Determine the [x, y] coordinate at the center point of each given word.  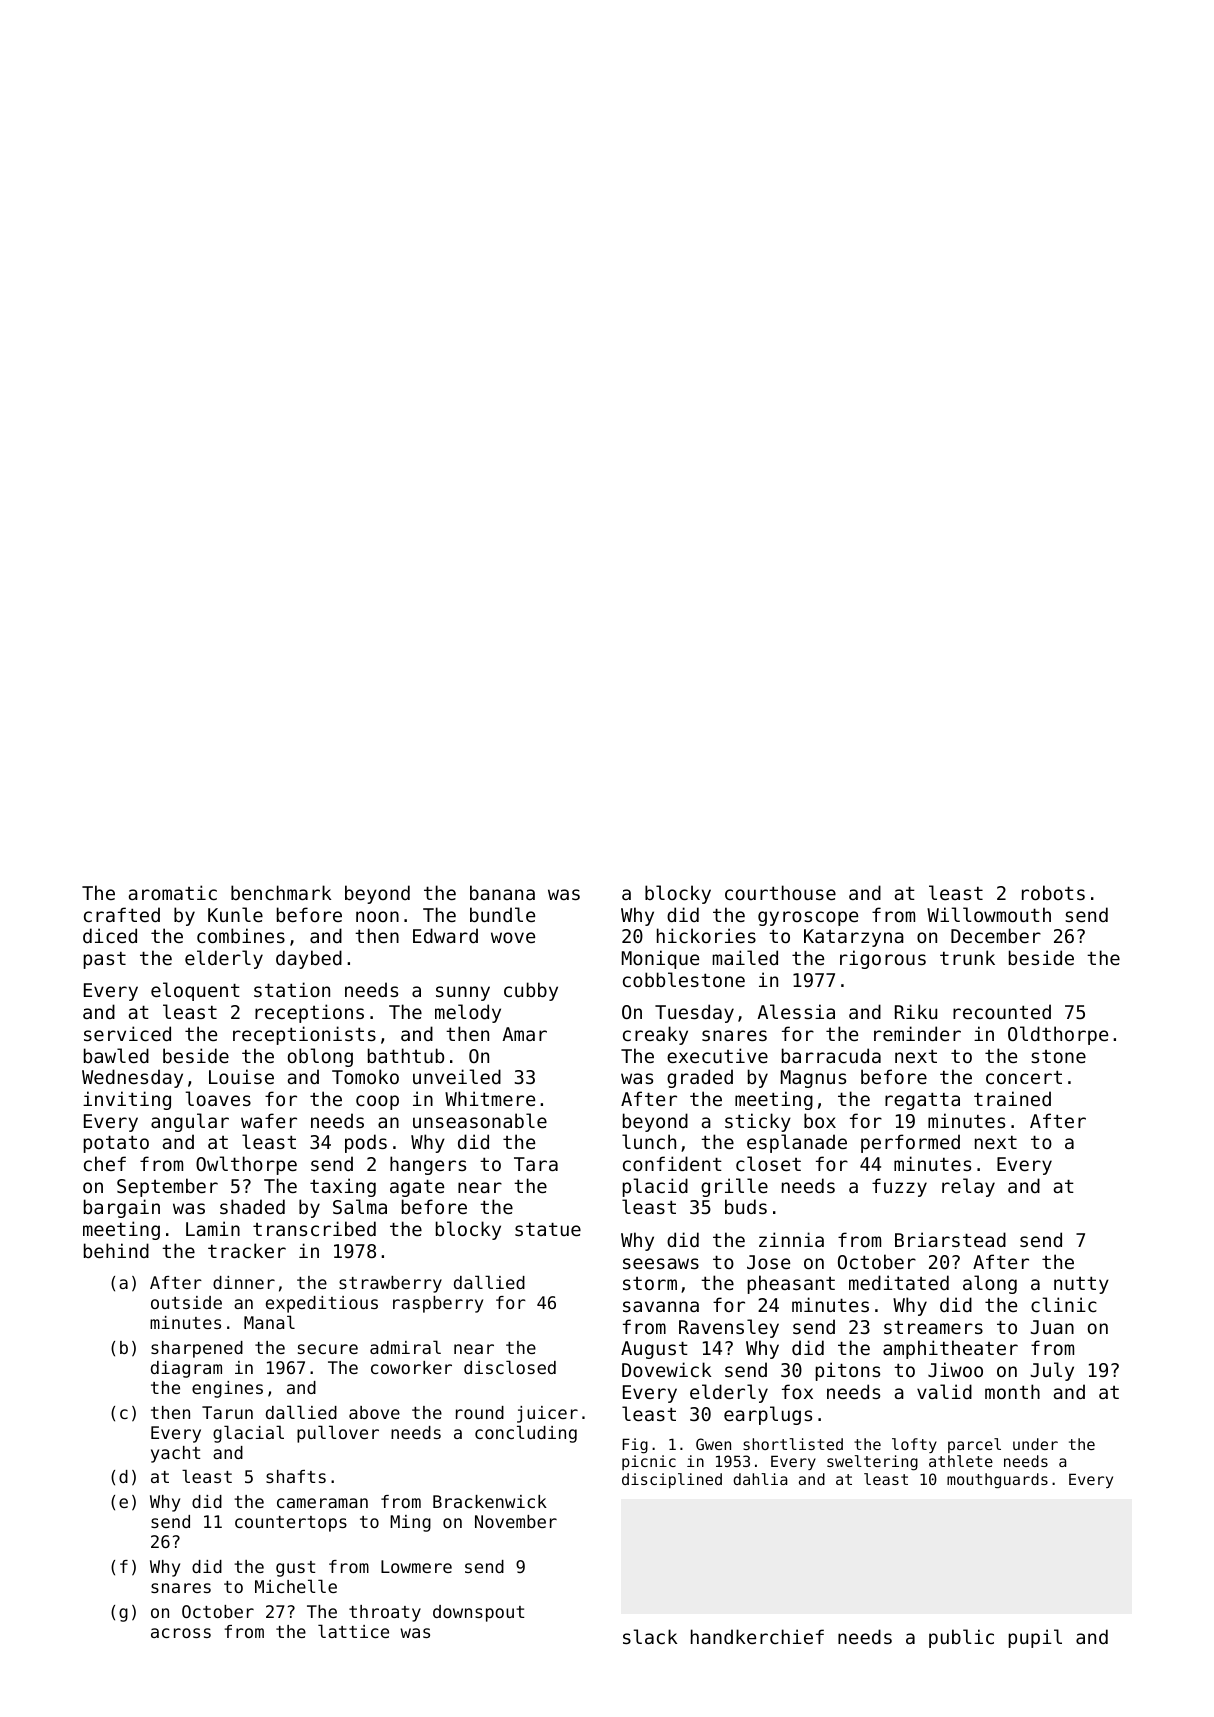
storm [650, 1283]
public [961, 1638]
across [181, 1633]
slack [650, 1636]
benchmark [281, 892]
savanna [661, 1306]
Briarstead [950, 1239]
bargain [122, 1208]
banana [502, 892]
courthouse [780, 892]
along [990, 1284]
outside [186, 1302]
